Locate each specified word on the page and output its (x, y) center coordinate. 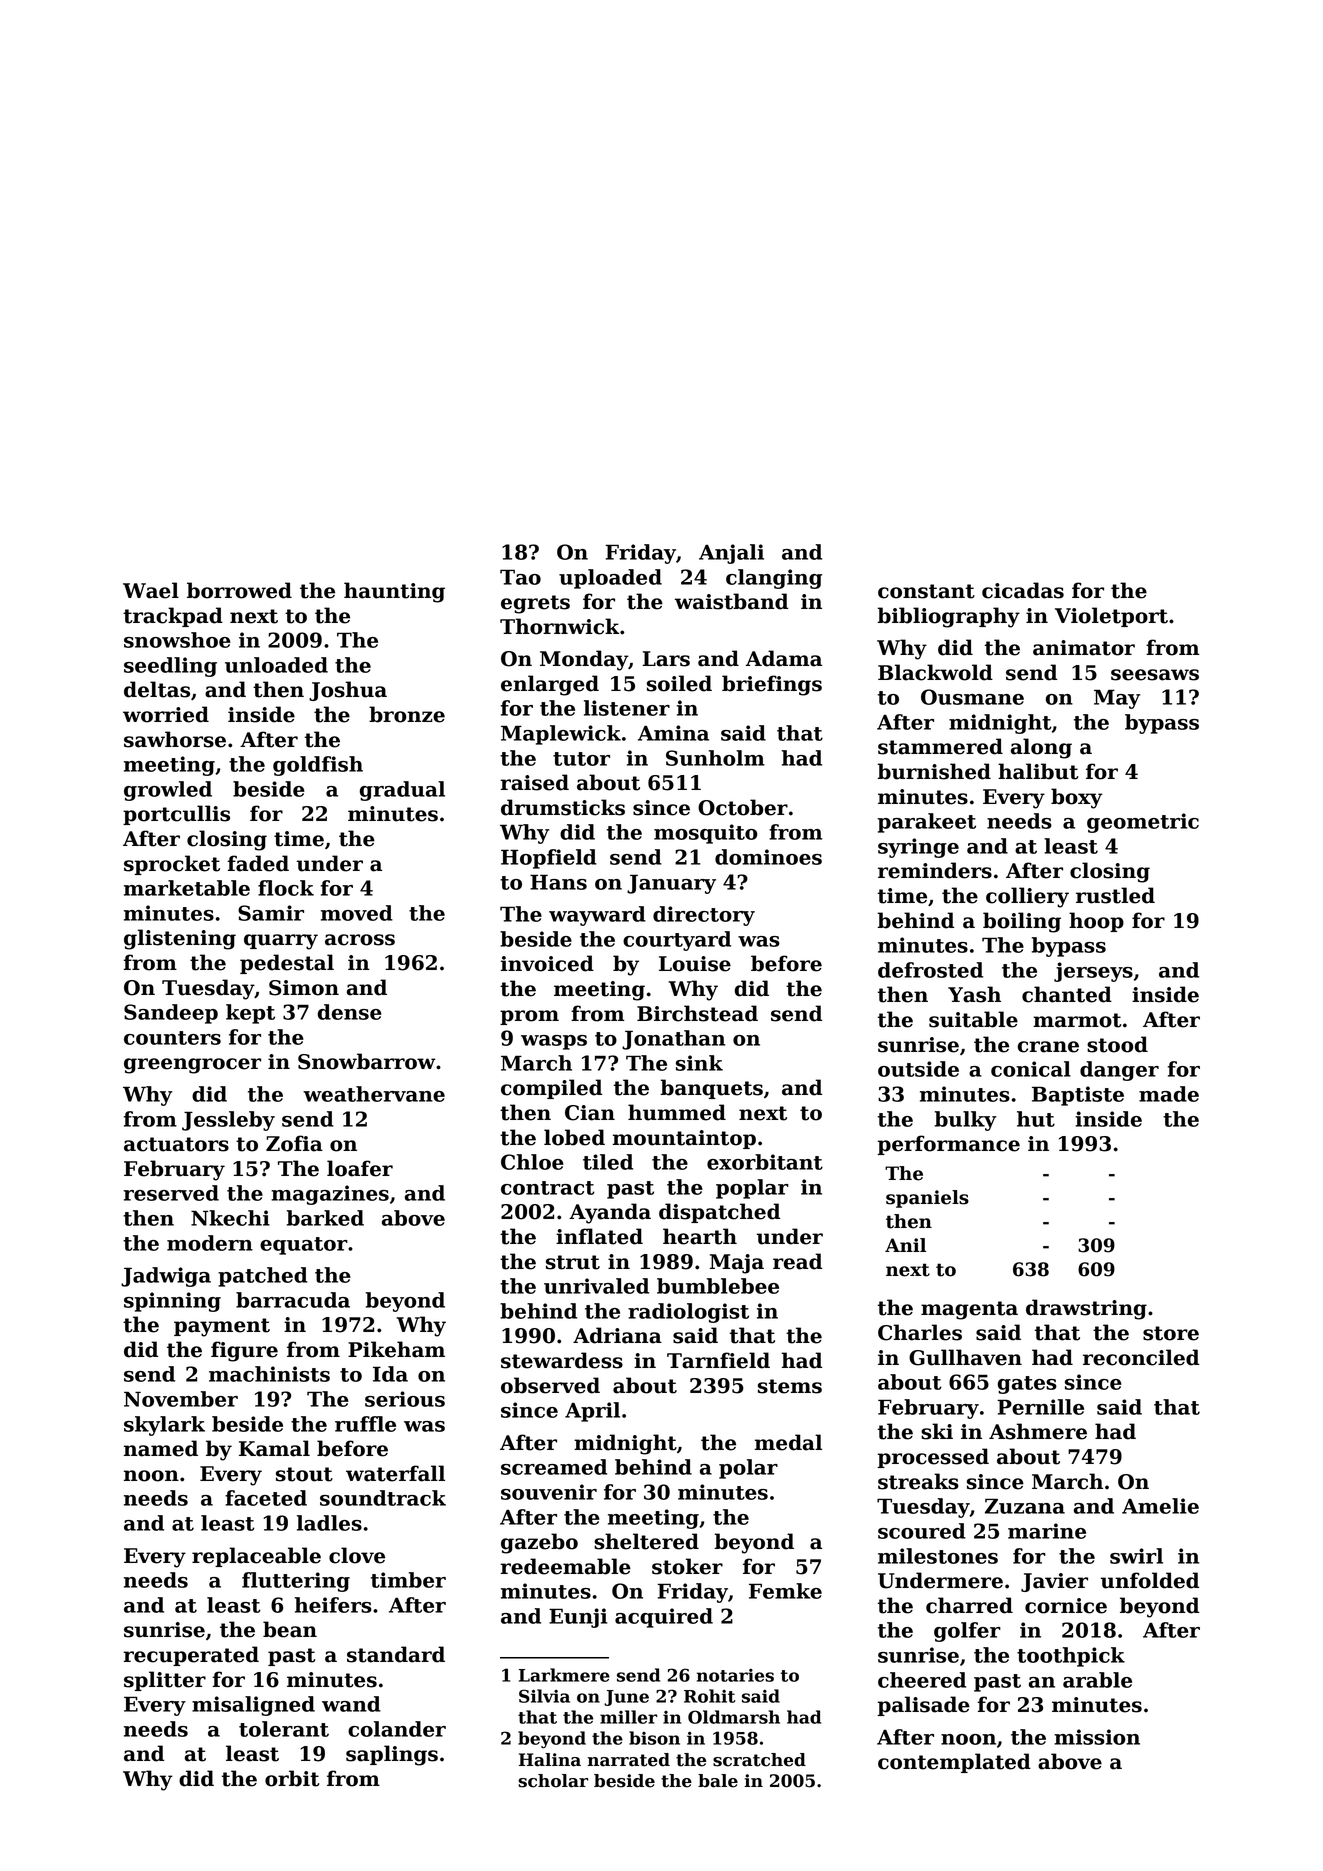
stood (1117, 1044)
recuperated (191, 1656)
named (161, 1448)
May (1117, 699)
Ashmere (1038, 1431)
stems (790, 1386)
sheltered (646, 1541)
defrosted (930, 970)
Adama (784, 658)
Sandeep (171, 1014)
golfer (967, 1632)
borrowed (239, 590)
